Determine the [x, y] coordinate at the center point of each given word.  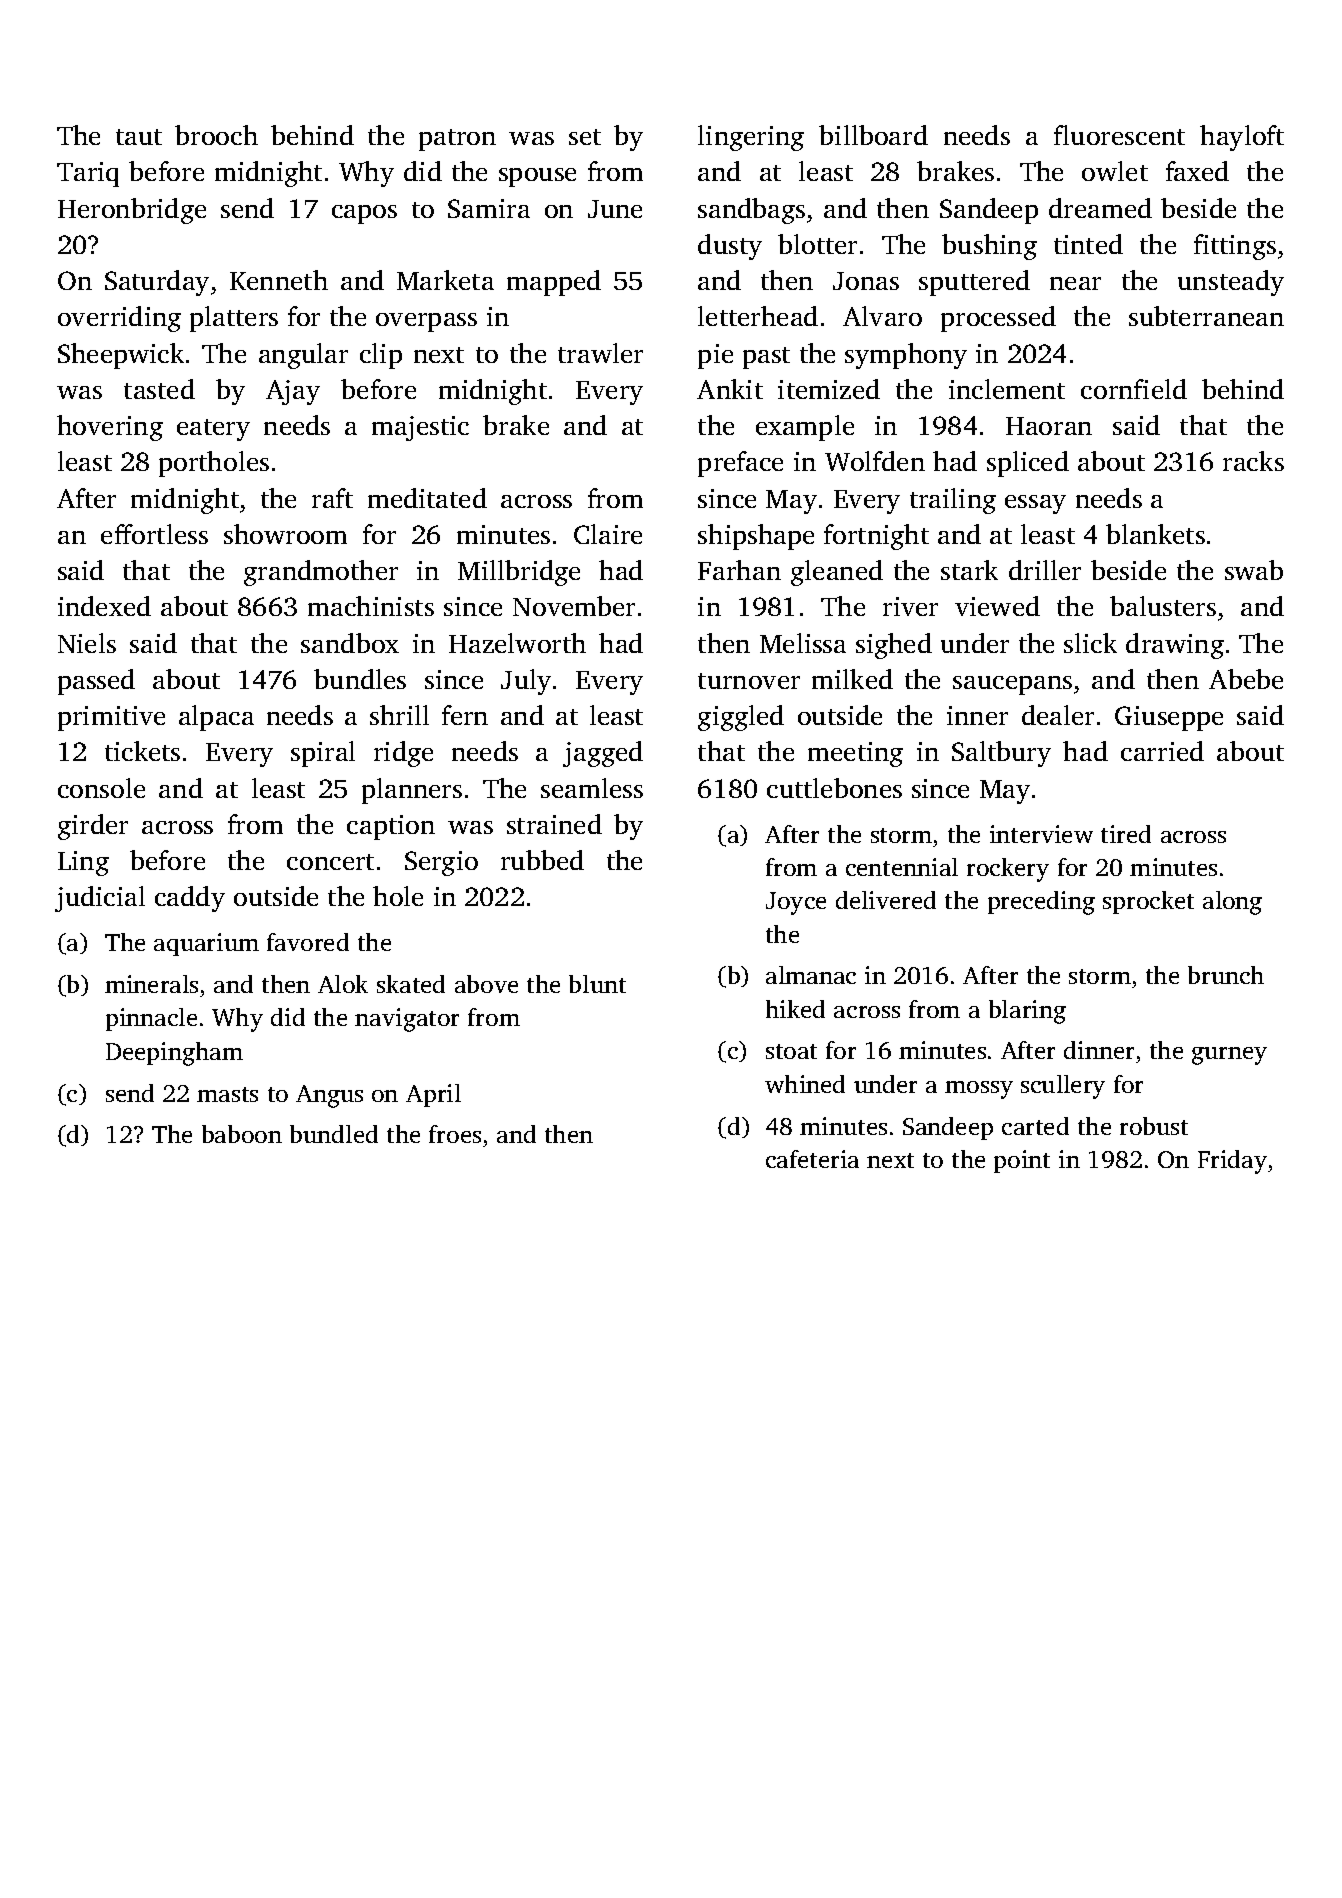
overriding [119, 319]
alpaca [216, 718]
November [574, 606]
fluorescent [1119, 135]
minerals [151, 984]
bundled [334, 1134]
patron [457, 140]
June [615, 209]
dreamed [1100, 208]
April [433, 1095]
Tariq [88, 174]
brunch [1226, 975]
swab [1254, 570]
